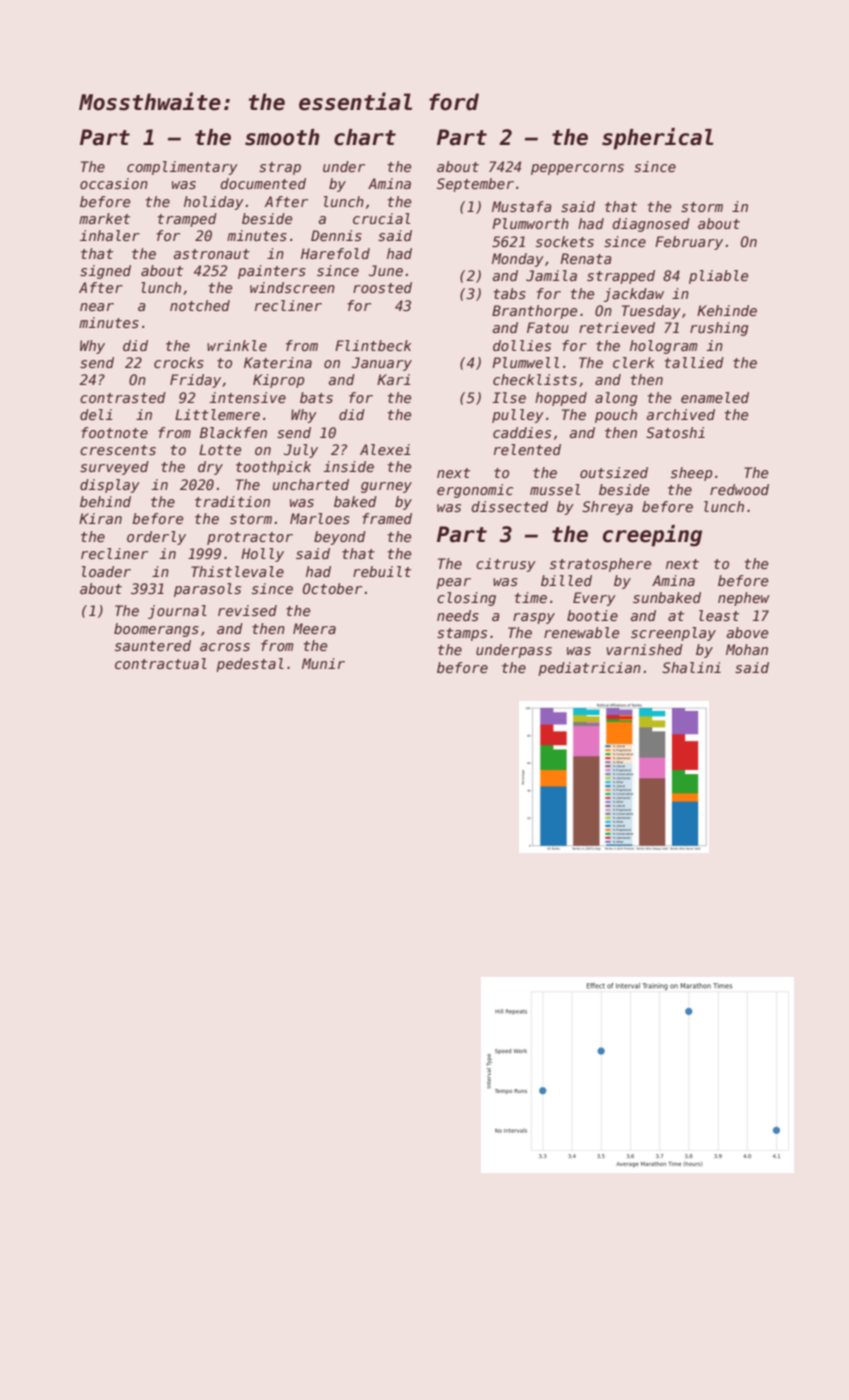  Describe the element at coordinates (179, 362) in the screenshot. I see `crocks` at that location.
